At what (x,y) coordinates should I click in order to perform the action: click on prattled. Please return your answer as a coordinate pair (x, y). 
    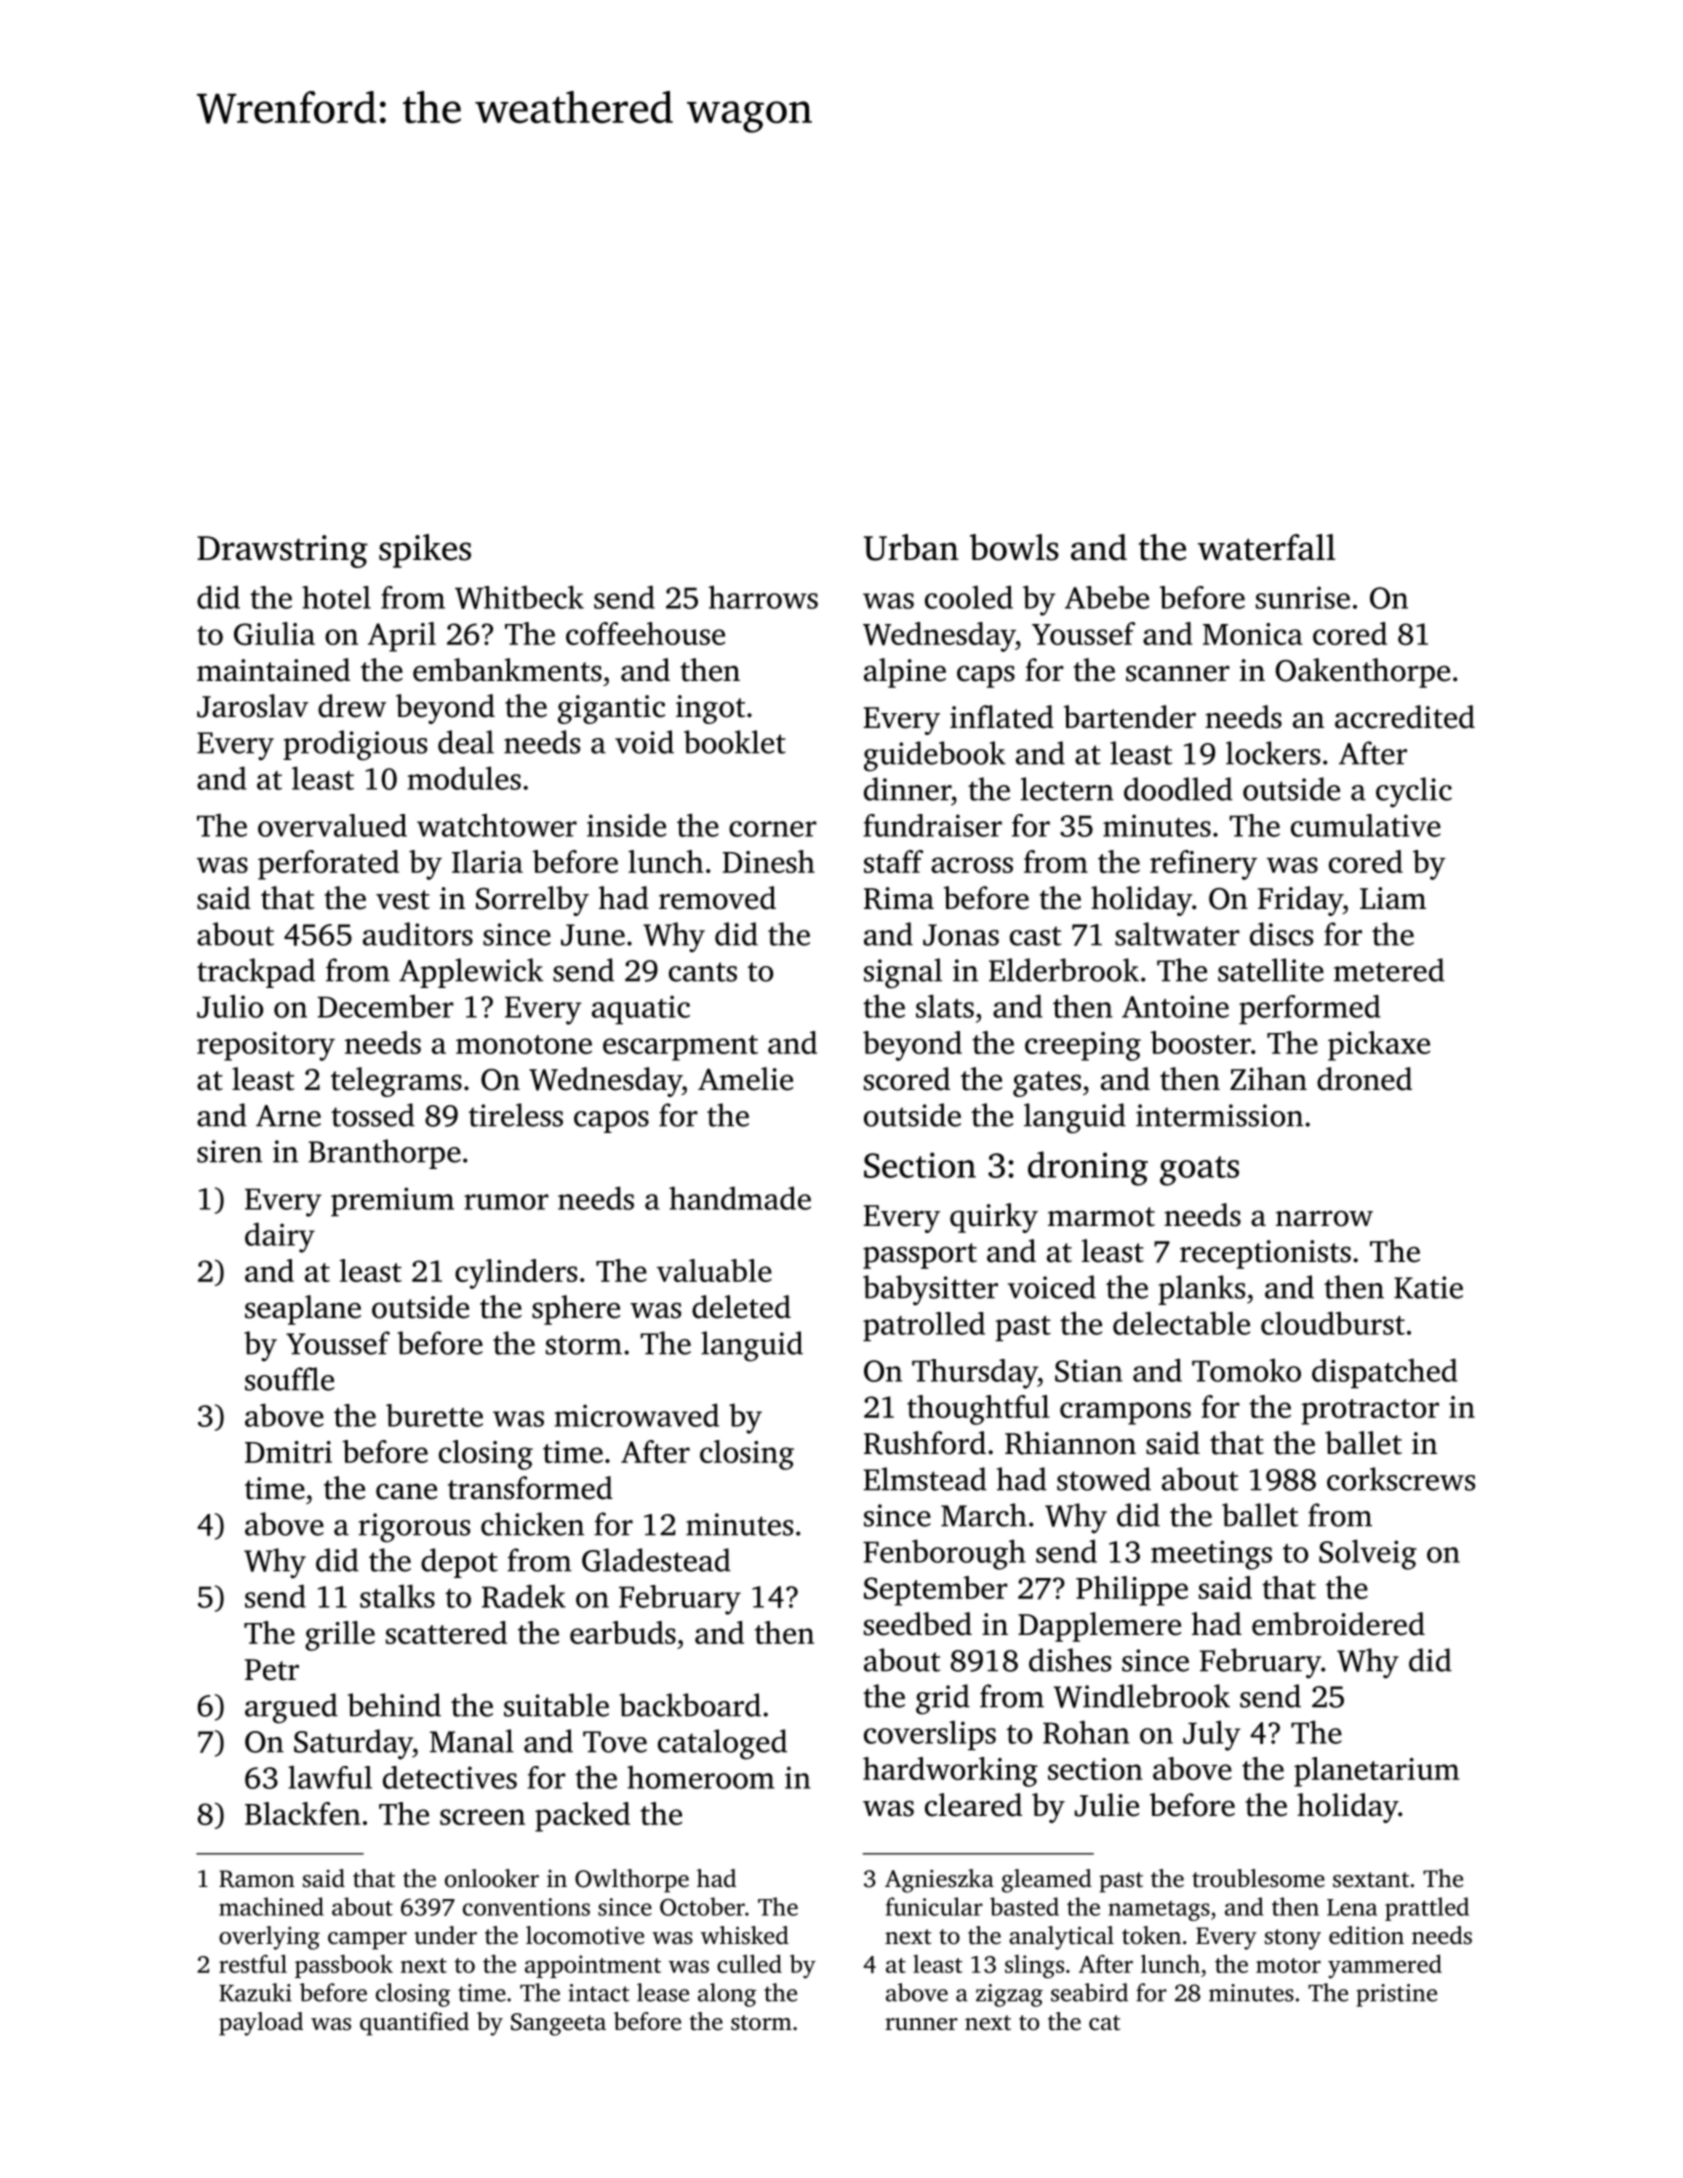
    Looking at the image, I should click on (1427, 1909).
